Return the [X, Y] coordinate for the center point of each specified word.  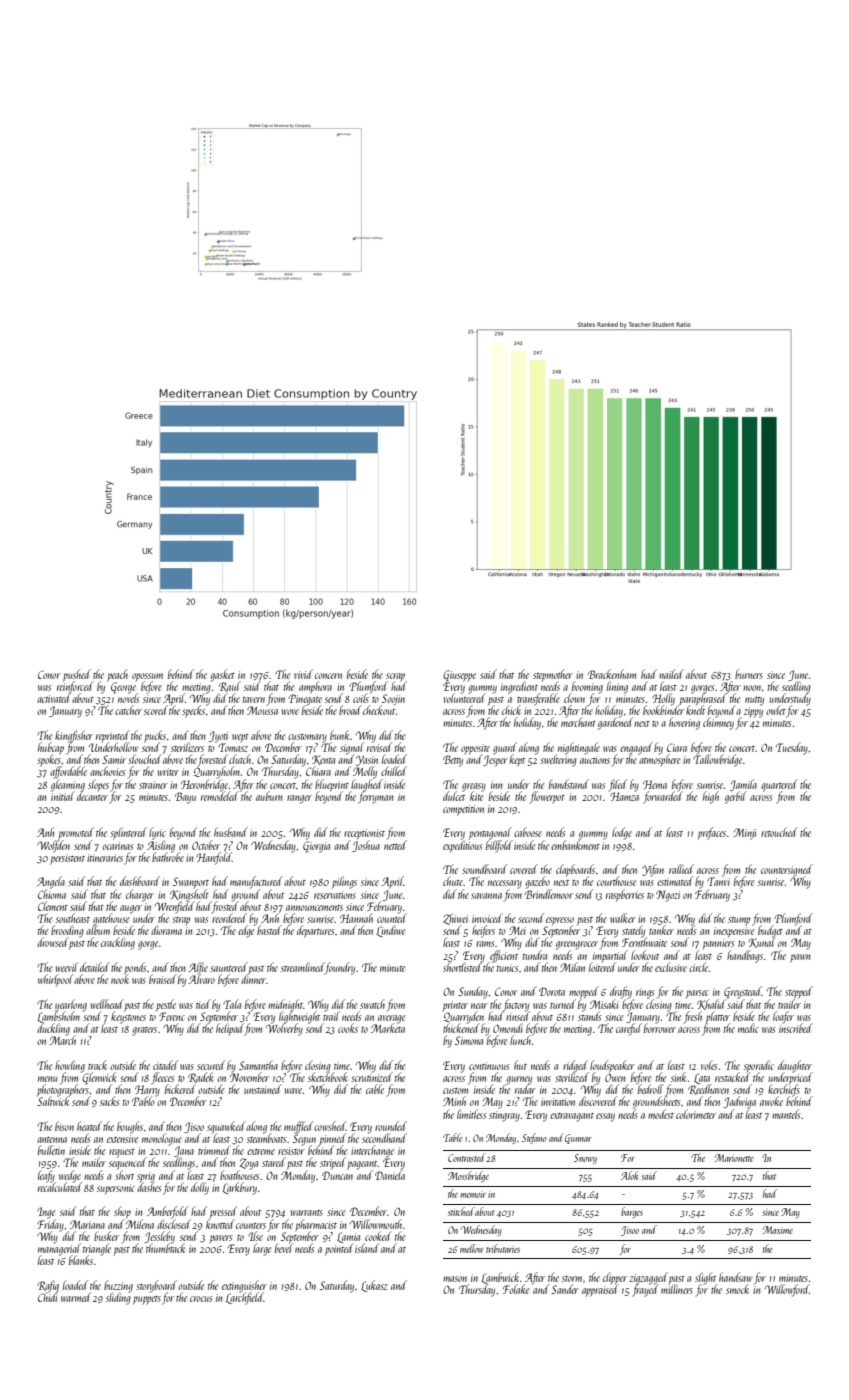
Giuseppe [459, 676]
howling [70, 1066]
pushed [77, 675]
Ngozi [668, 896]
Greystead [743, 992]
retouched [779, 832]
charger [140, 895]
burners [749, 674]
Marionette [734, 1158]
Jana [184, 1152]
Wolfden [53, 846]
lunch [520, 1040]
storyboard [156, 1286]
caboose [528, 832]
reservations [335, 895]
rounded [391, 1126]
